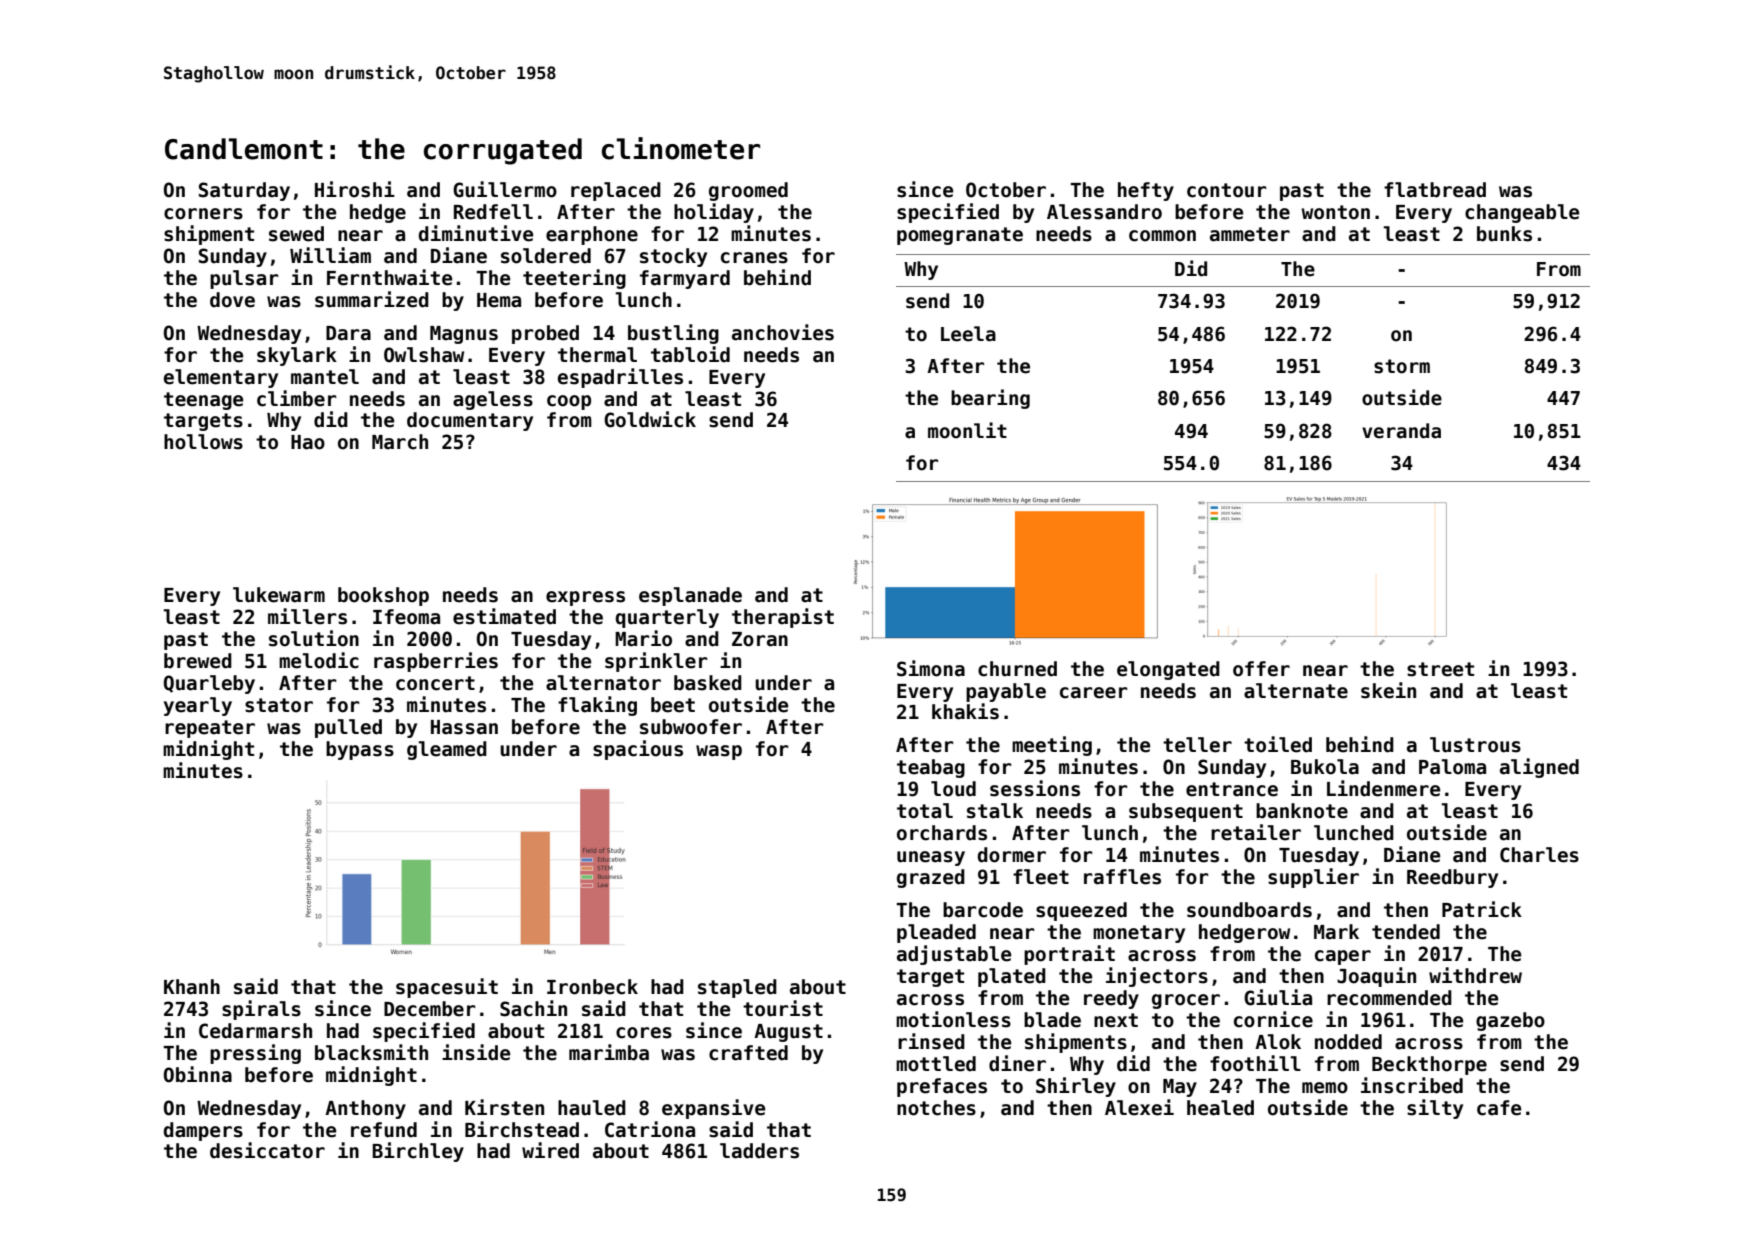 The image size is (1753, 1239). I want to click on spacesuit, so click(447, 988).
